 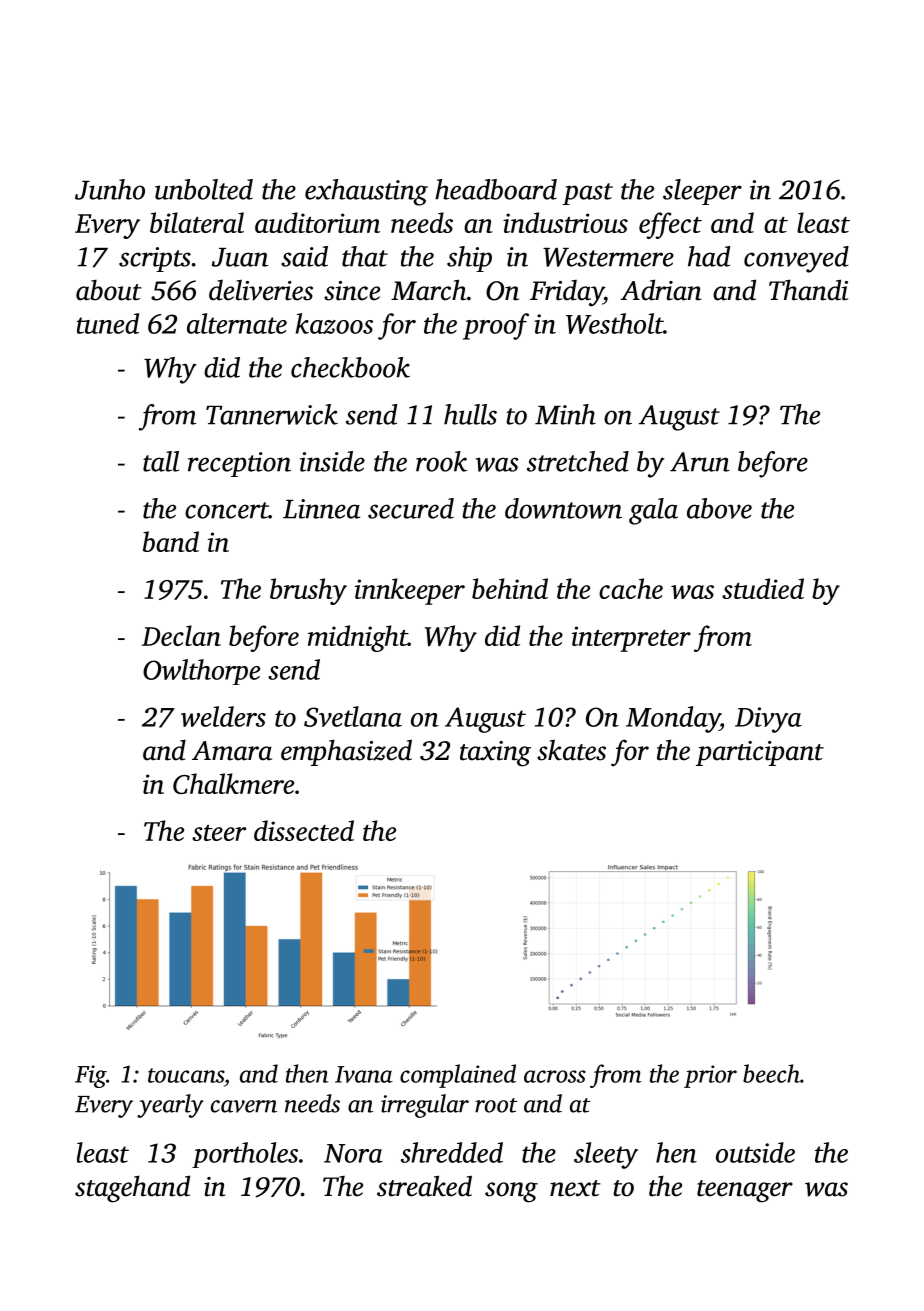 I want to click on Ivana, so click(x=364, y=1074).
